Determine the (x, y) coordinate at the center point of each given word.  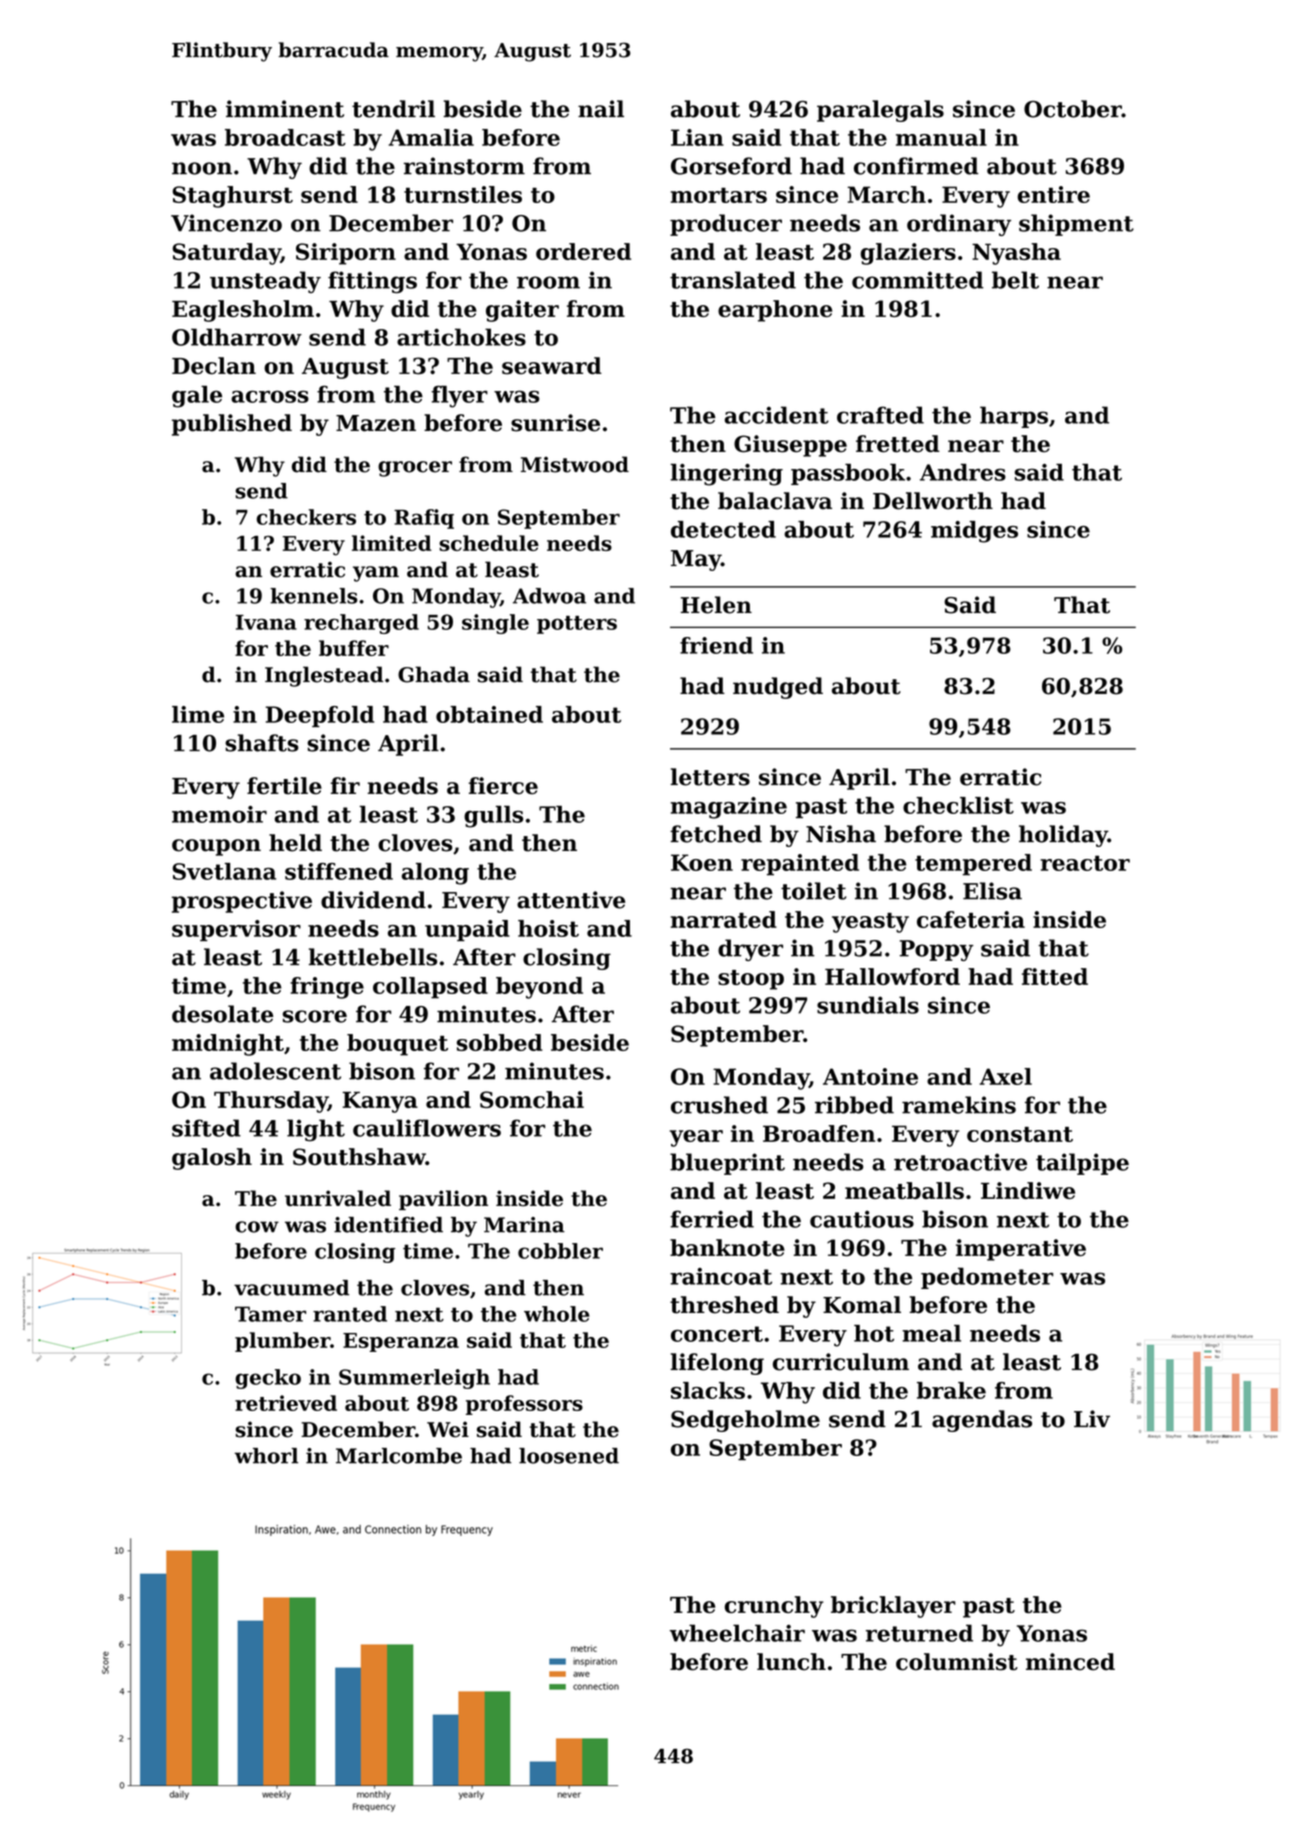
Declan (214, 366)
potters (577, 625)
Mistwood (575, 464)
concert (717, 1334)
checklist (958, 805)
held (295, 843)
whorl (266, 1456)
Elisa (992, 891)
